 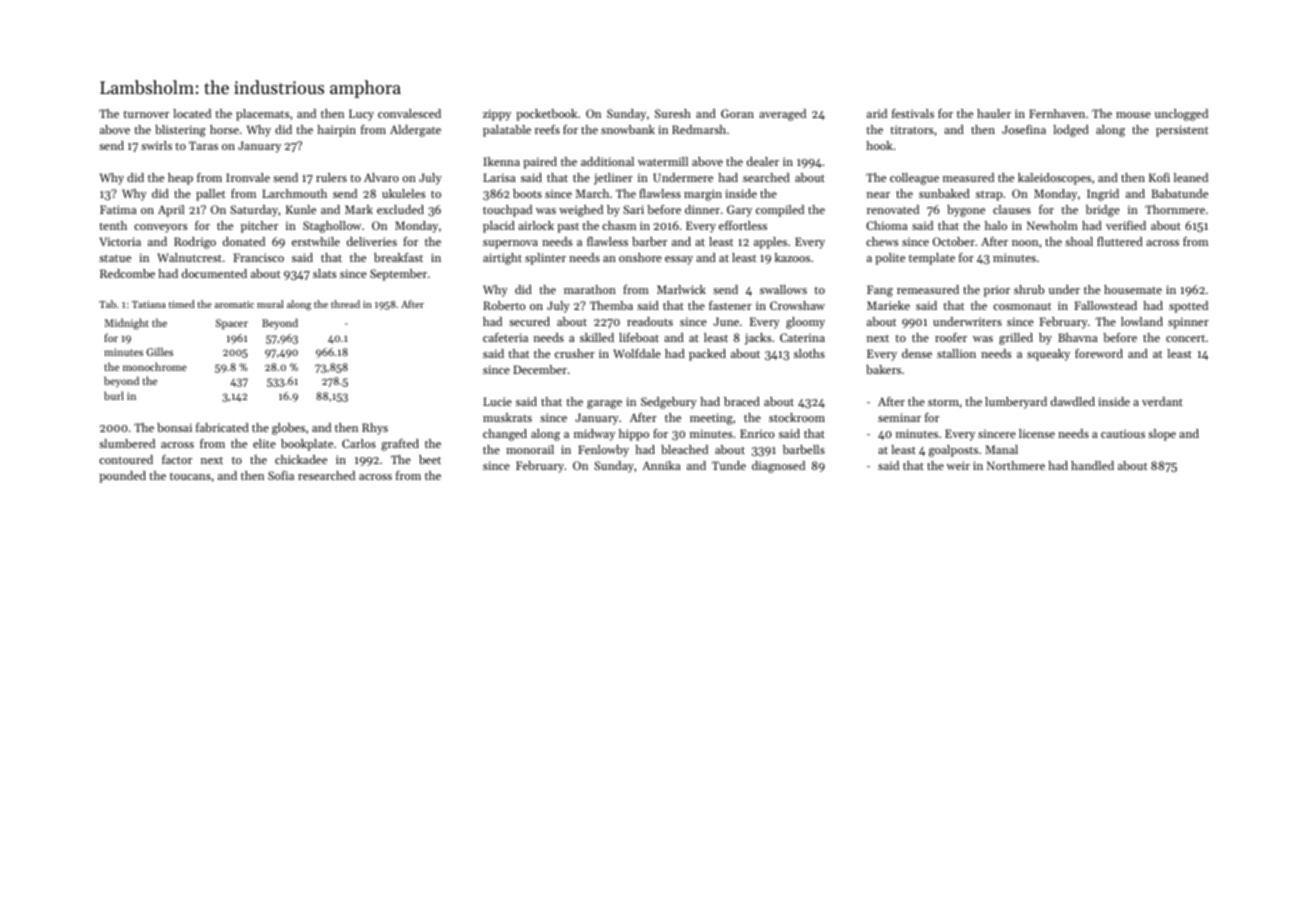 I want to click on Walnutcrest, so click(x=189, y=257).
